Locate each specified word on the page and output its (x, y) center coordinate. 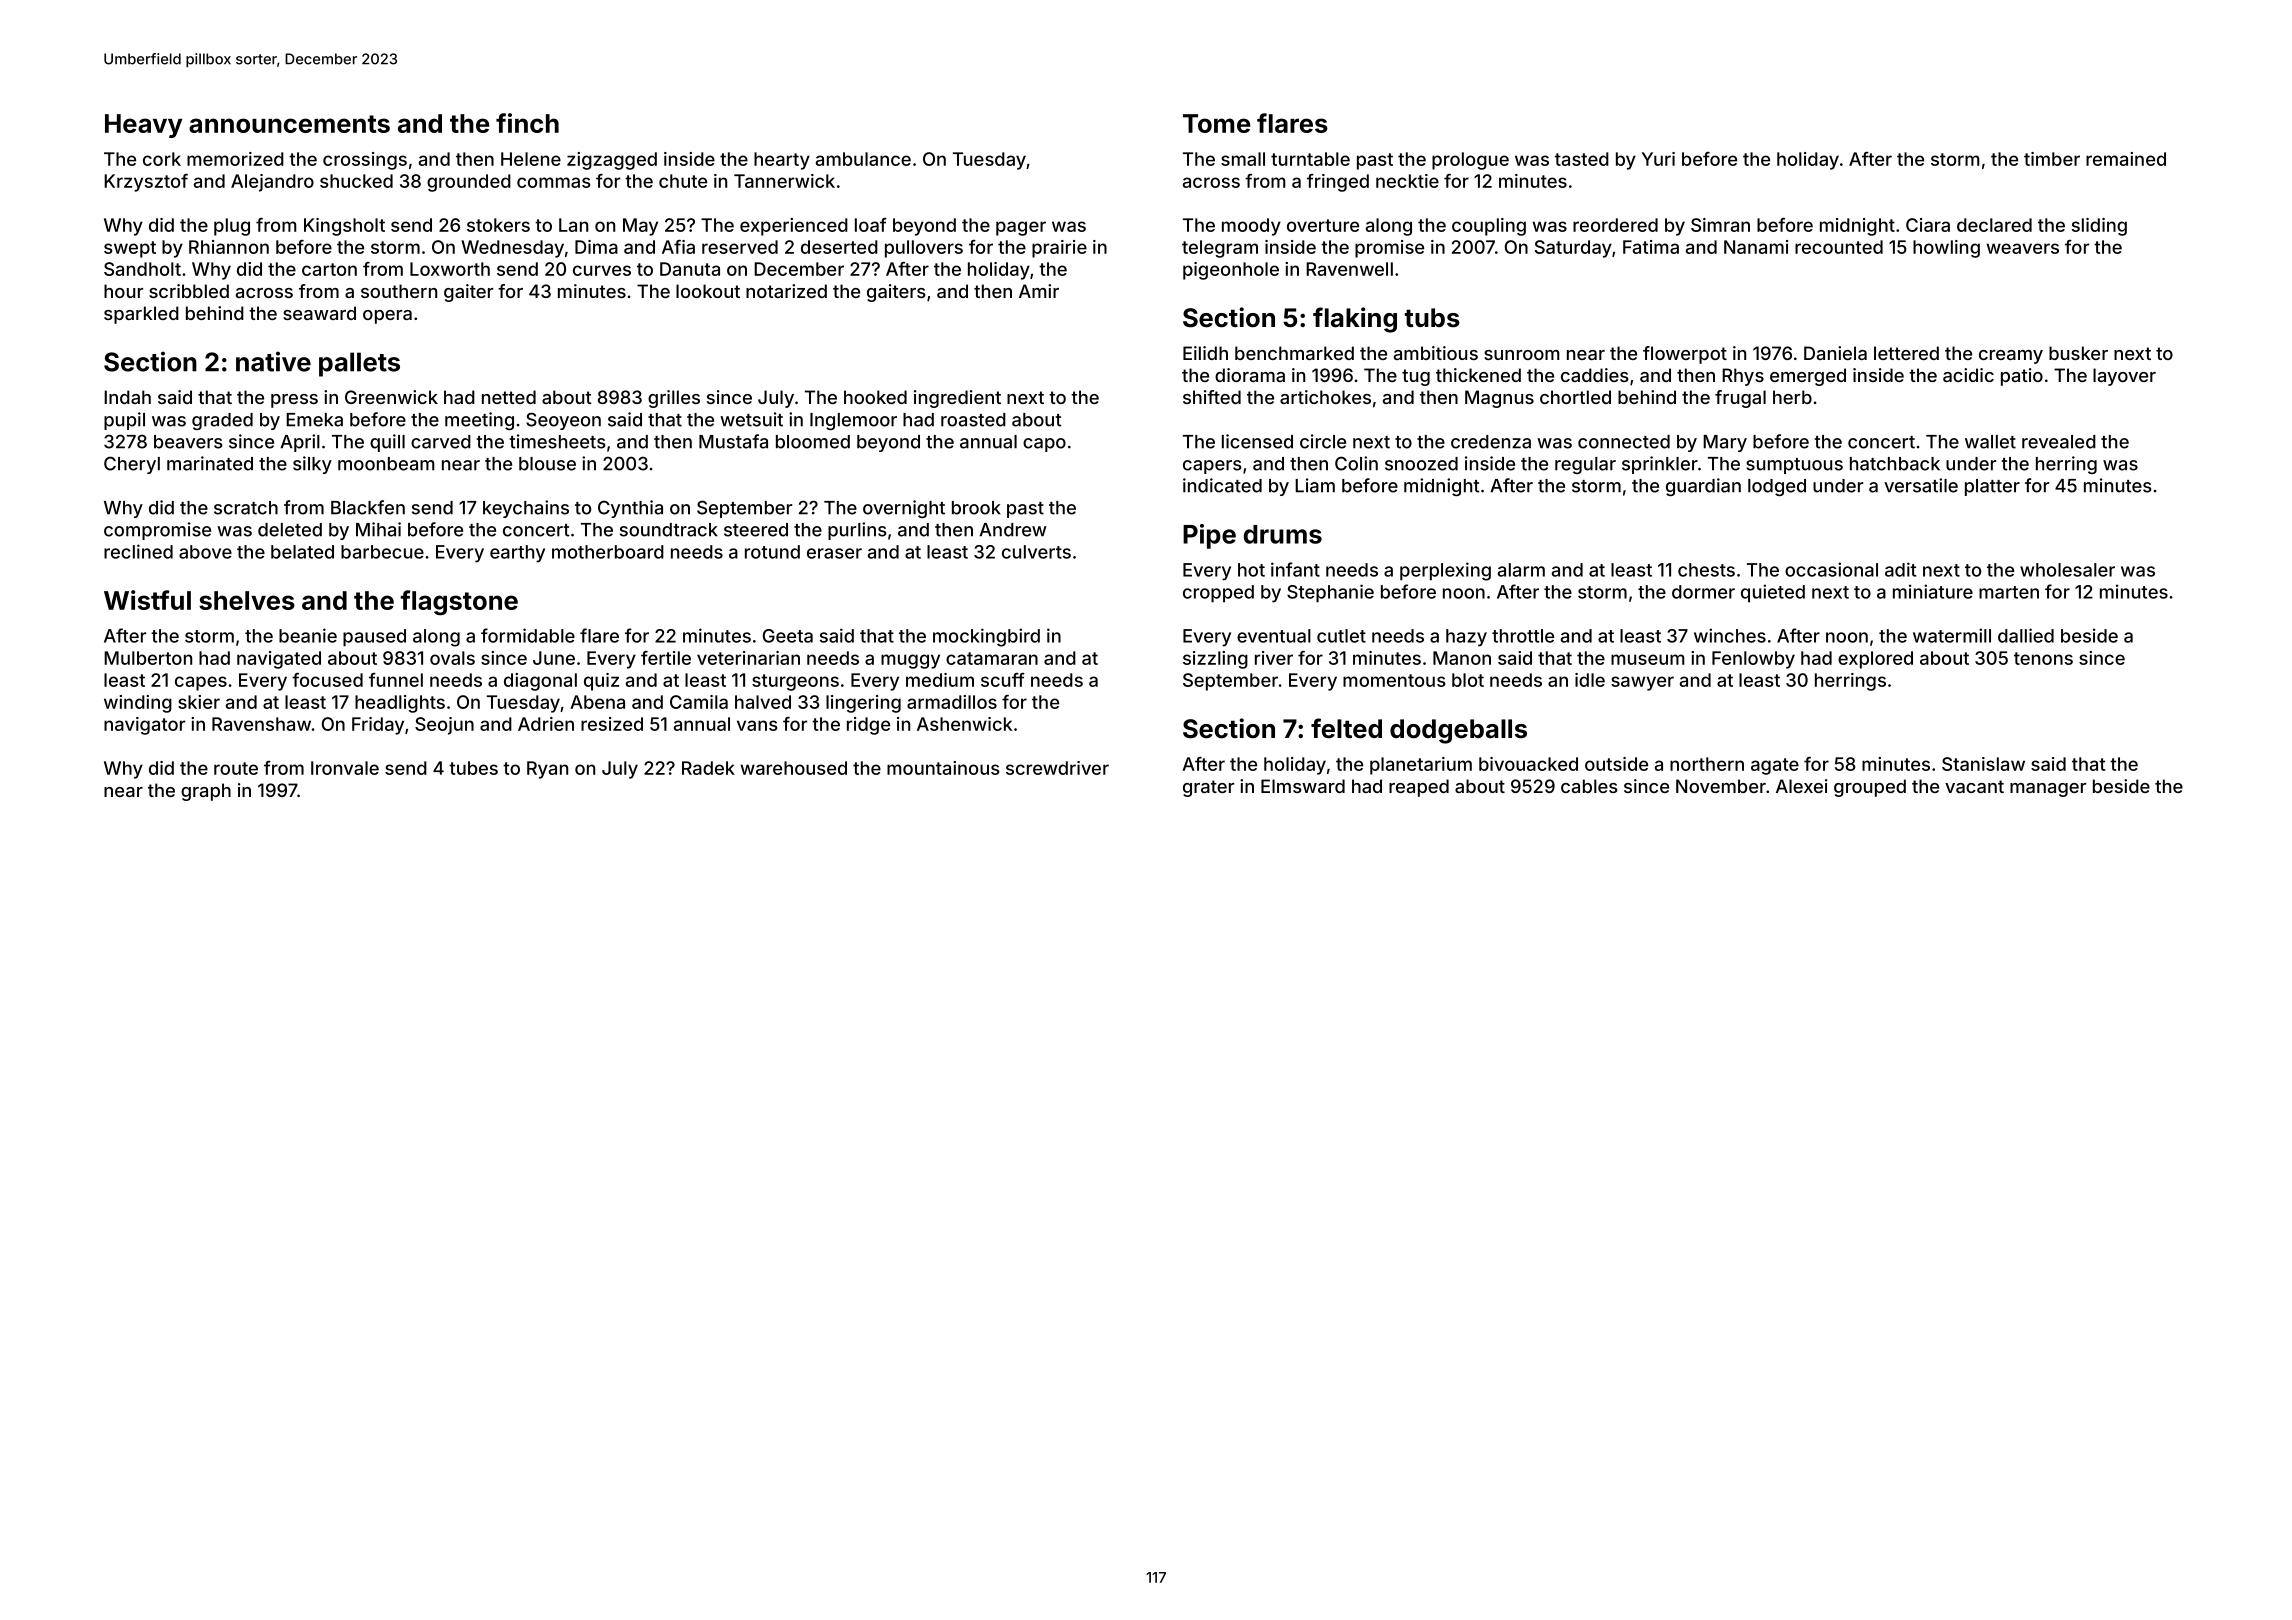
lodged (1777, 487)
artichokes (1325, 397)
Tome (1216, 123)
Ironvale (345, 768)
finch (527, 123)
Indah (127, 397)
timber (2052, 159)
